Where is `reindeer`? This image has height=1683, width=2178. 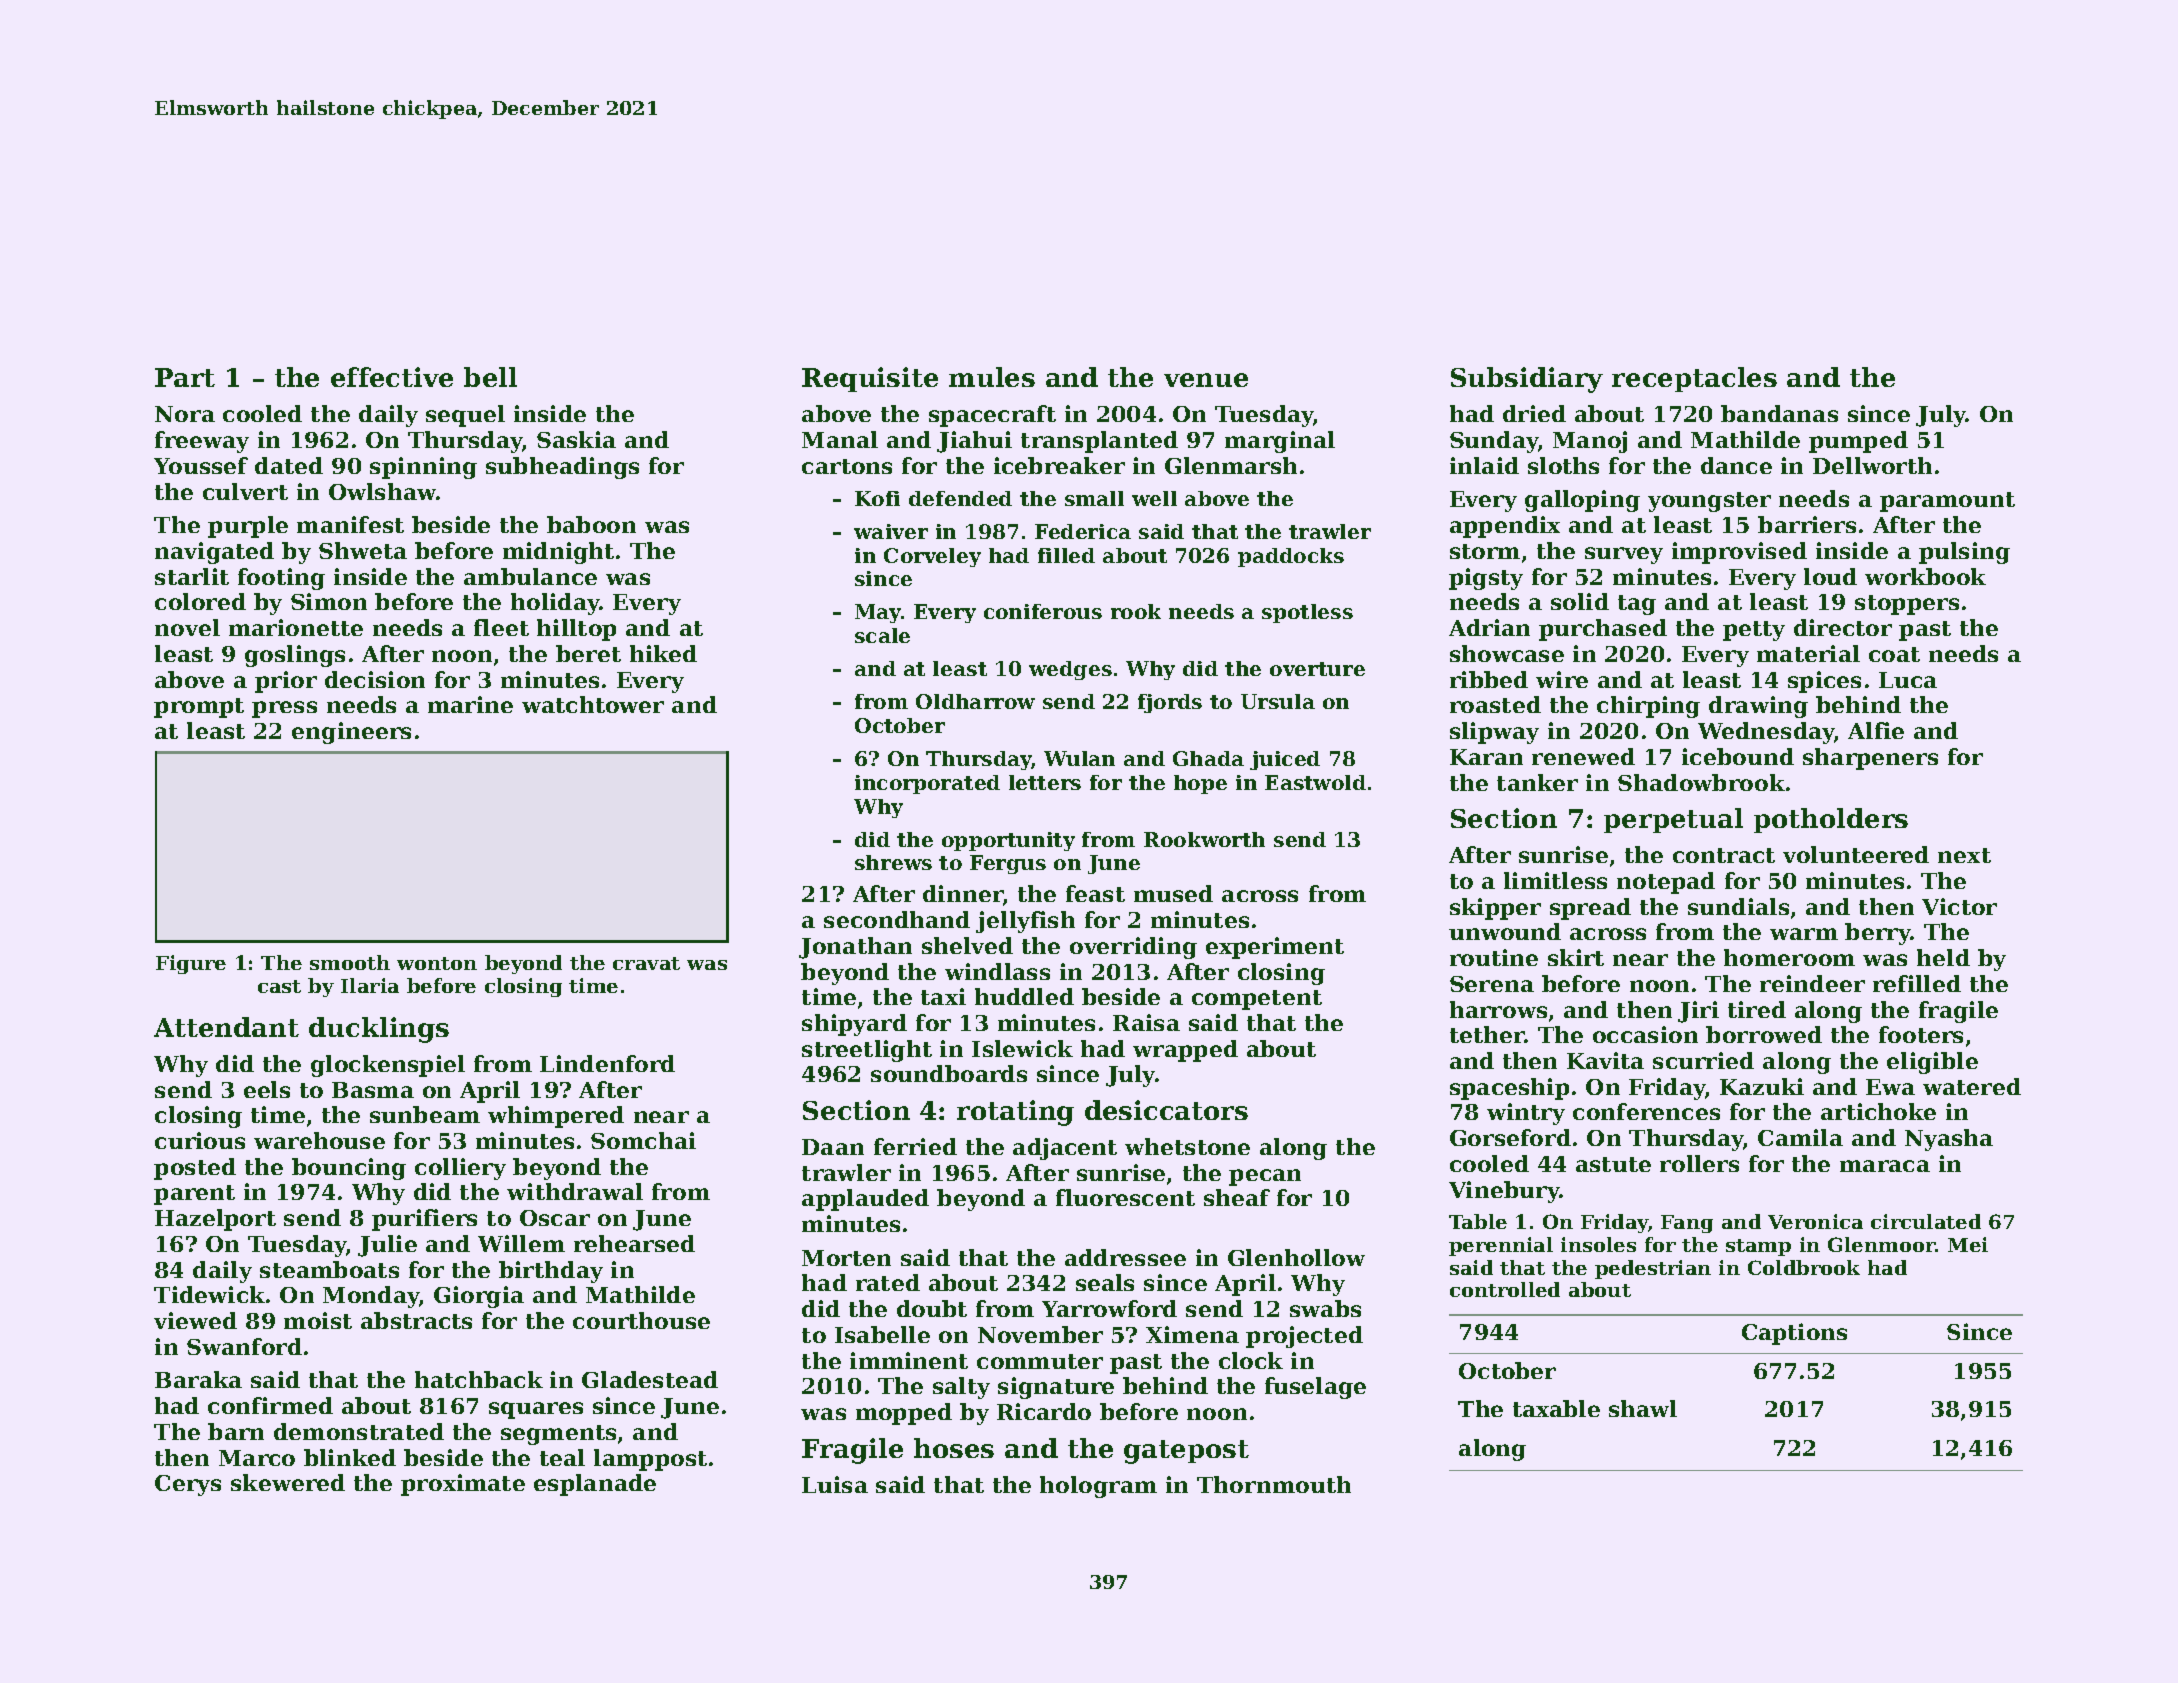 reindeer is located at coordinates (1812, 983).
